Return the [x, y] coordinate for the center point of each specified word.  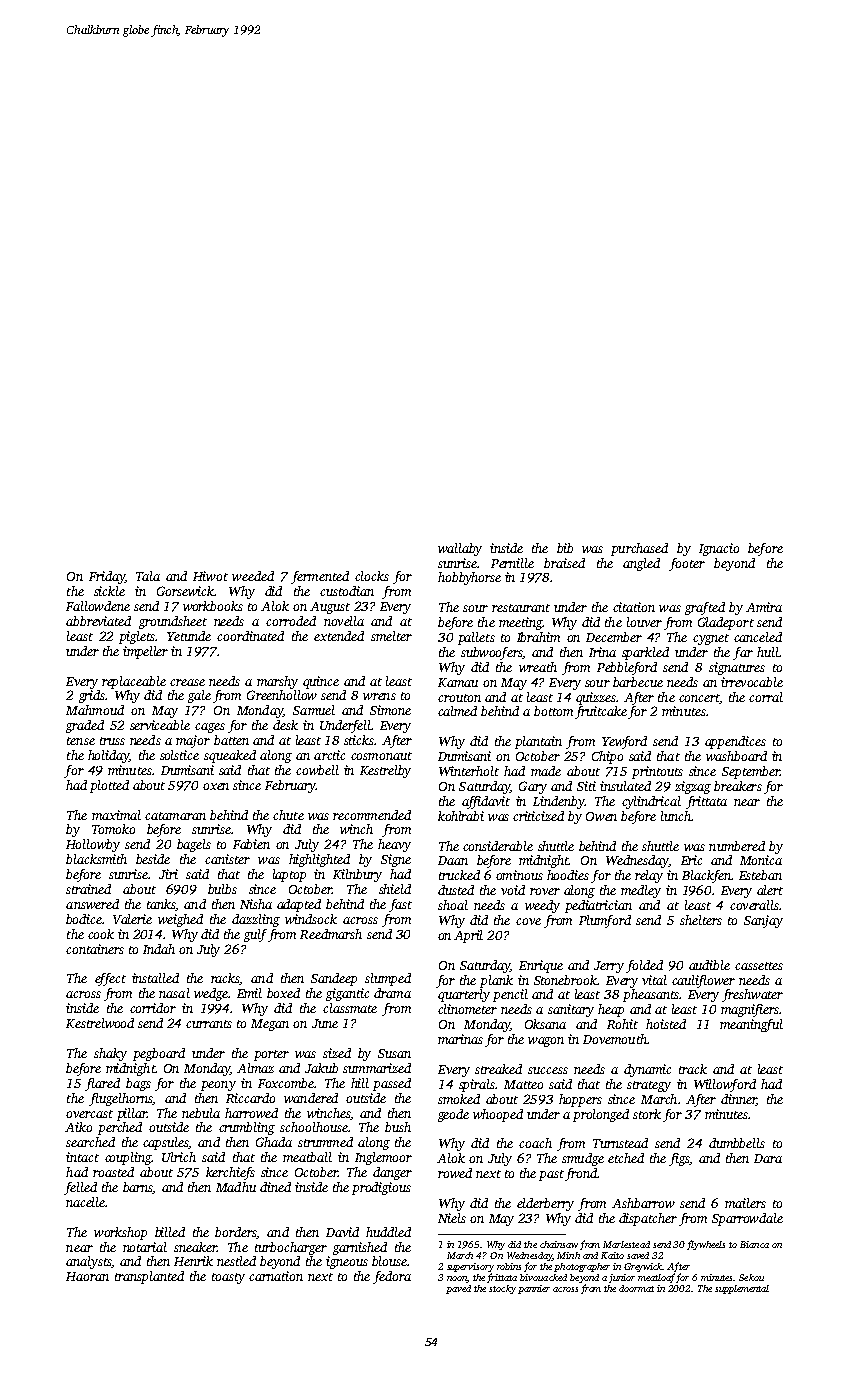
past [551, 1175]
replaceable [134, 682]
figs [679, 1159]
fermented [320, 577]
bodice [84, 919]
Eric [691, 860]
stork [647, 1114]
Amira [764, 607]
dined [275, 1187]
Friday [107, 577]
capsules [166, 1143]
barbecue [638, 682]
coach [535, 1143]
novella [344, 621]
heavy [394, 845]
